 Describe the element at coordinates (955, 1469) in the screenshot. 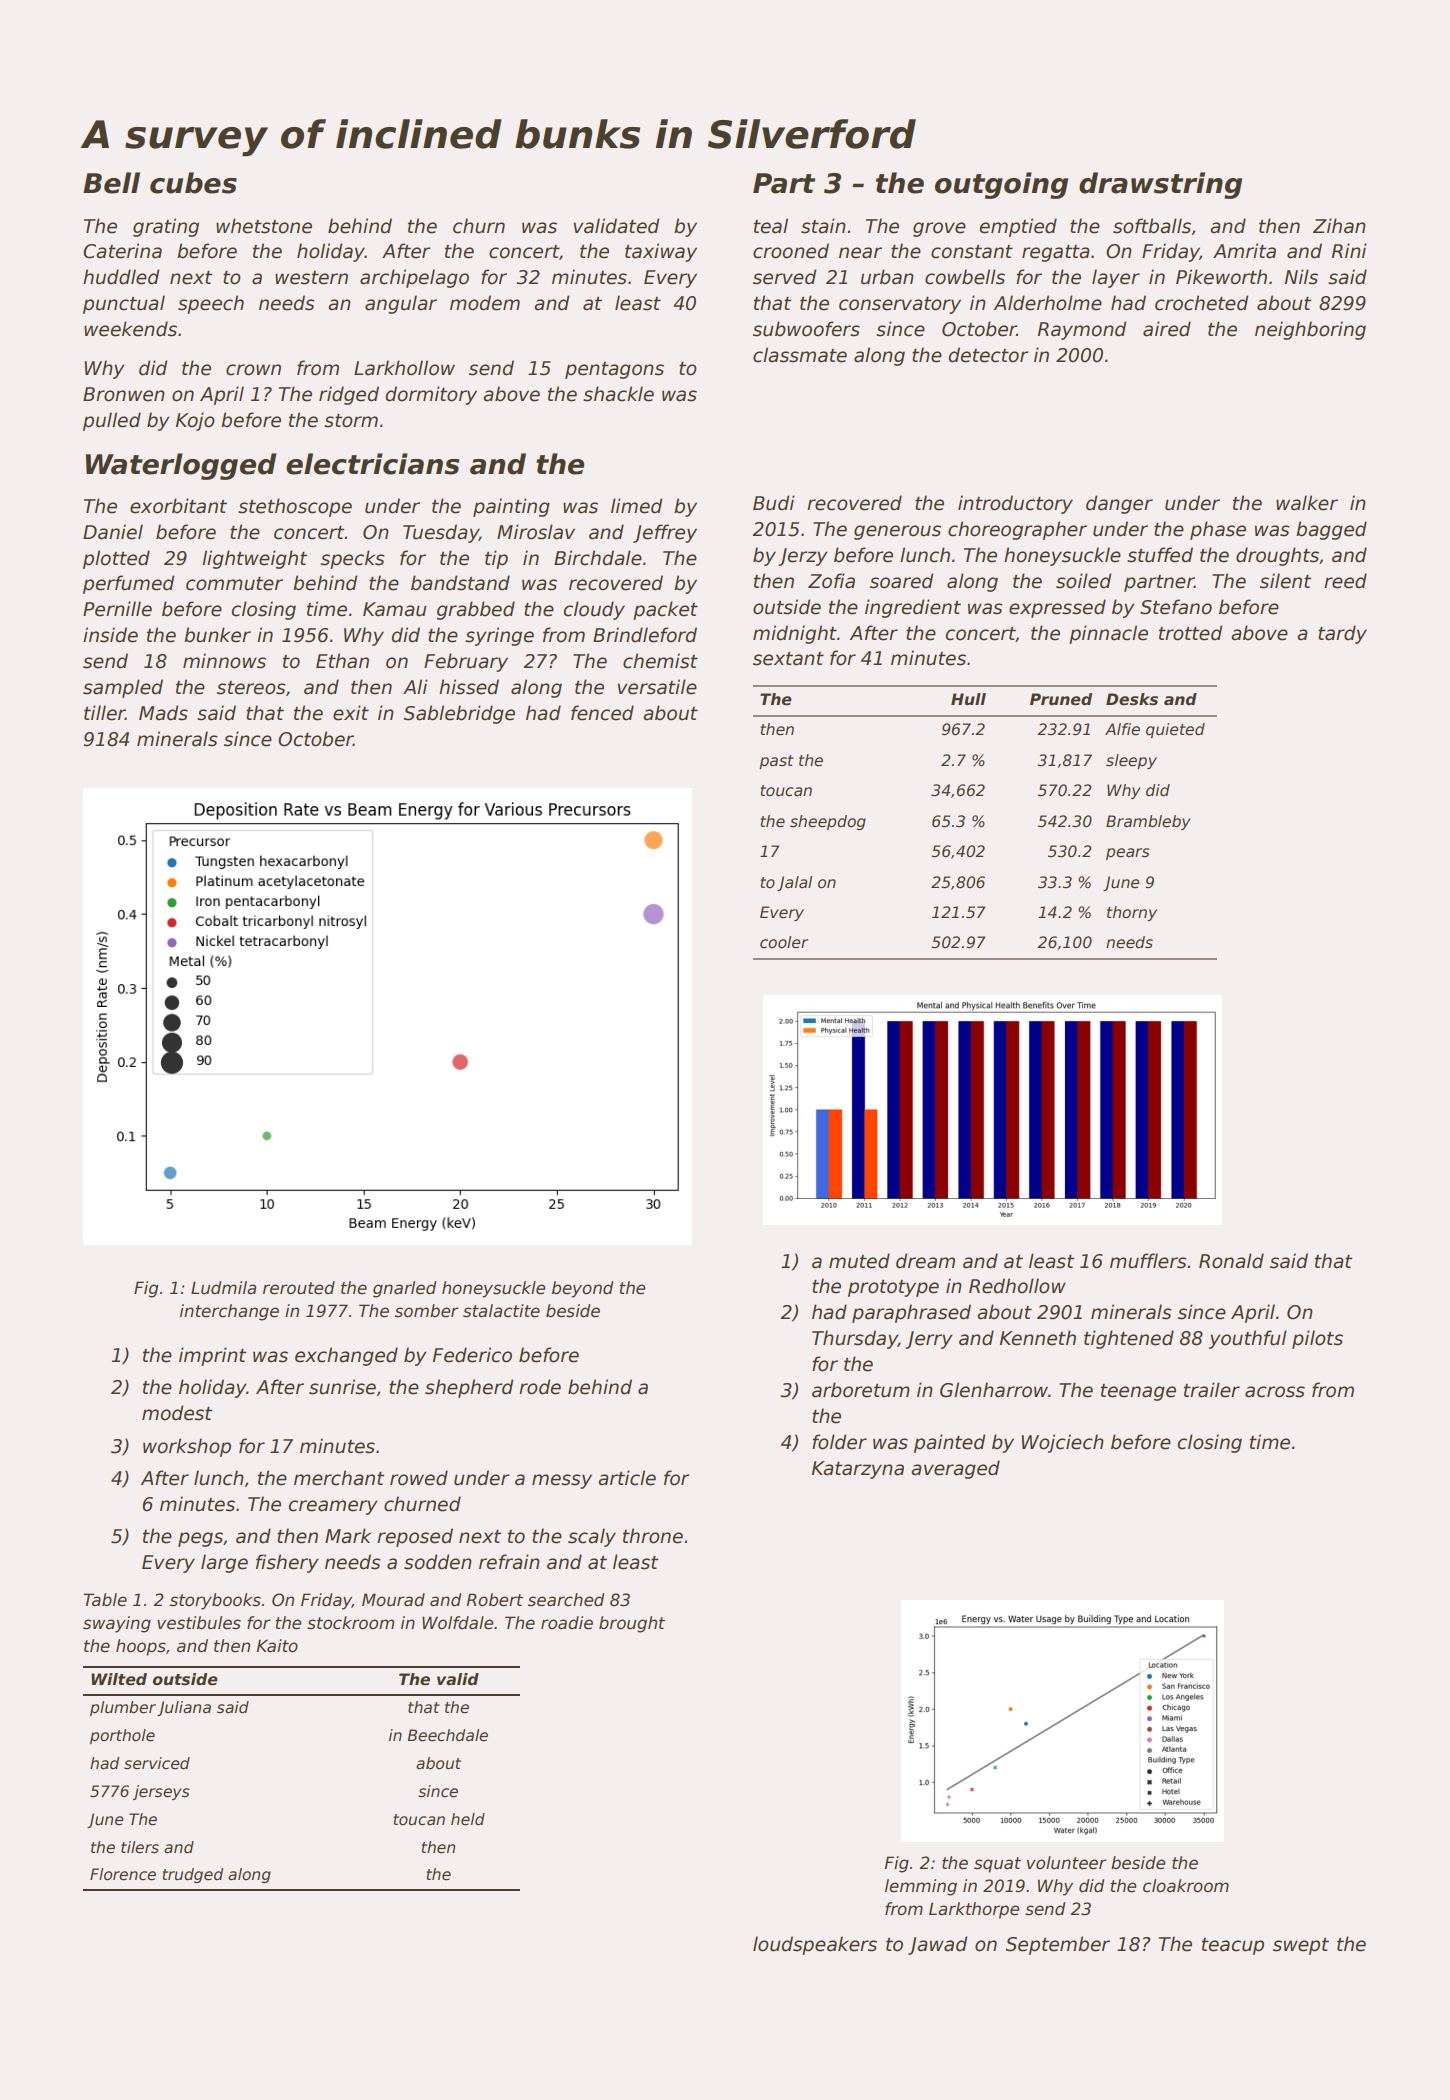

I see `averaged` at that location.
